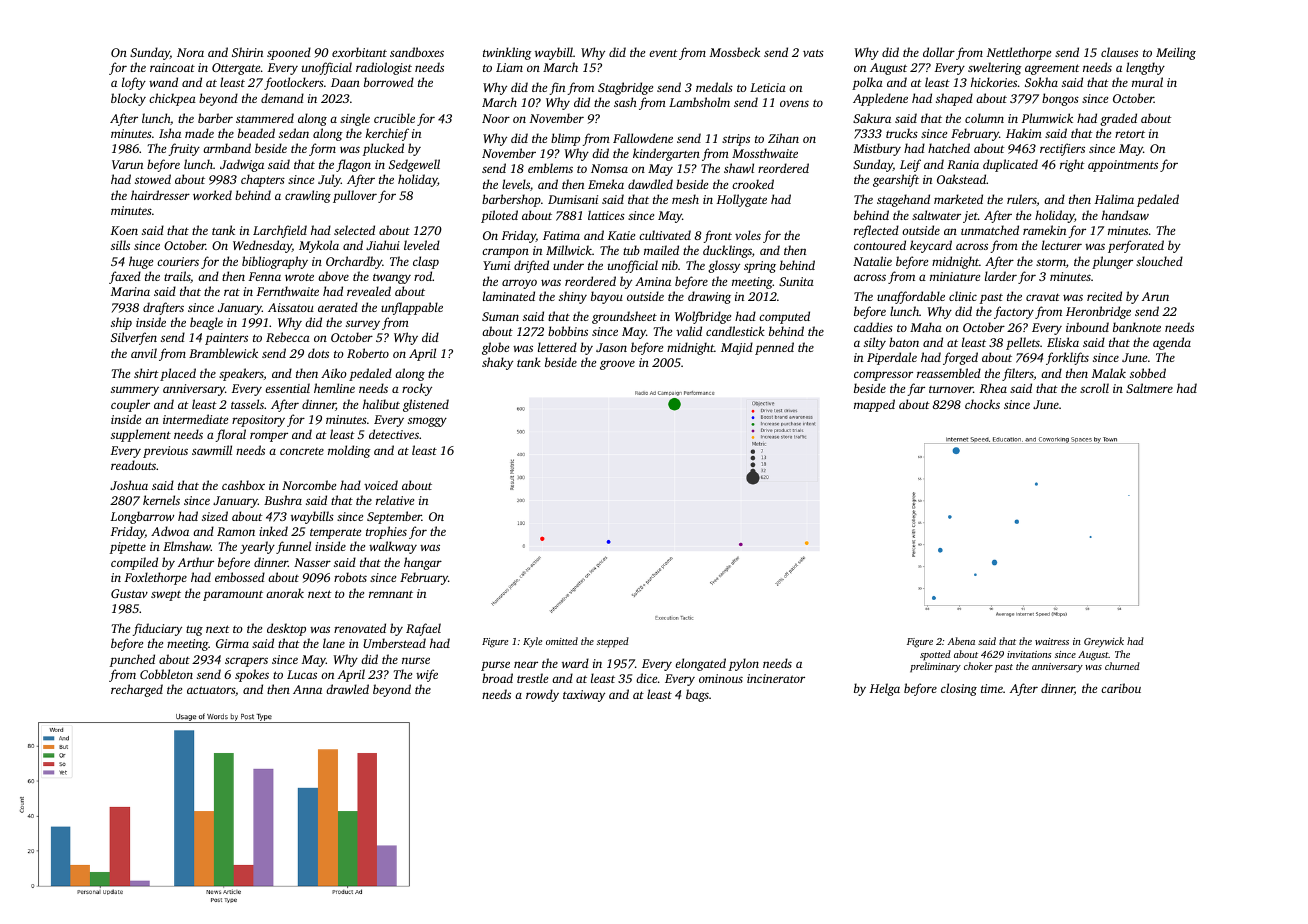  I want to click on chocks, so click(982, 404).
